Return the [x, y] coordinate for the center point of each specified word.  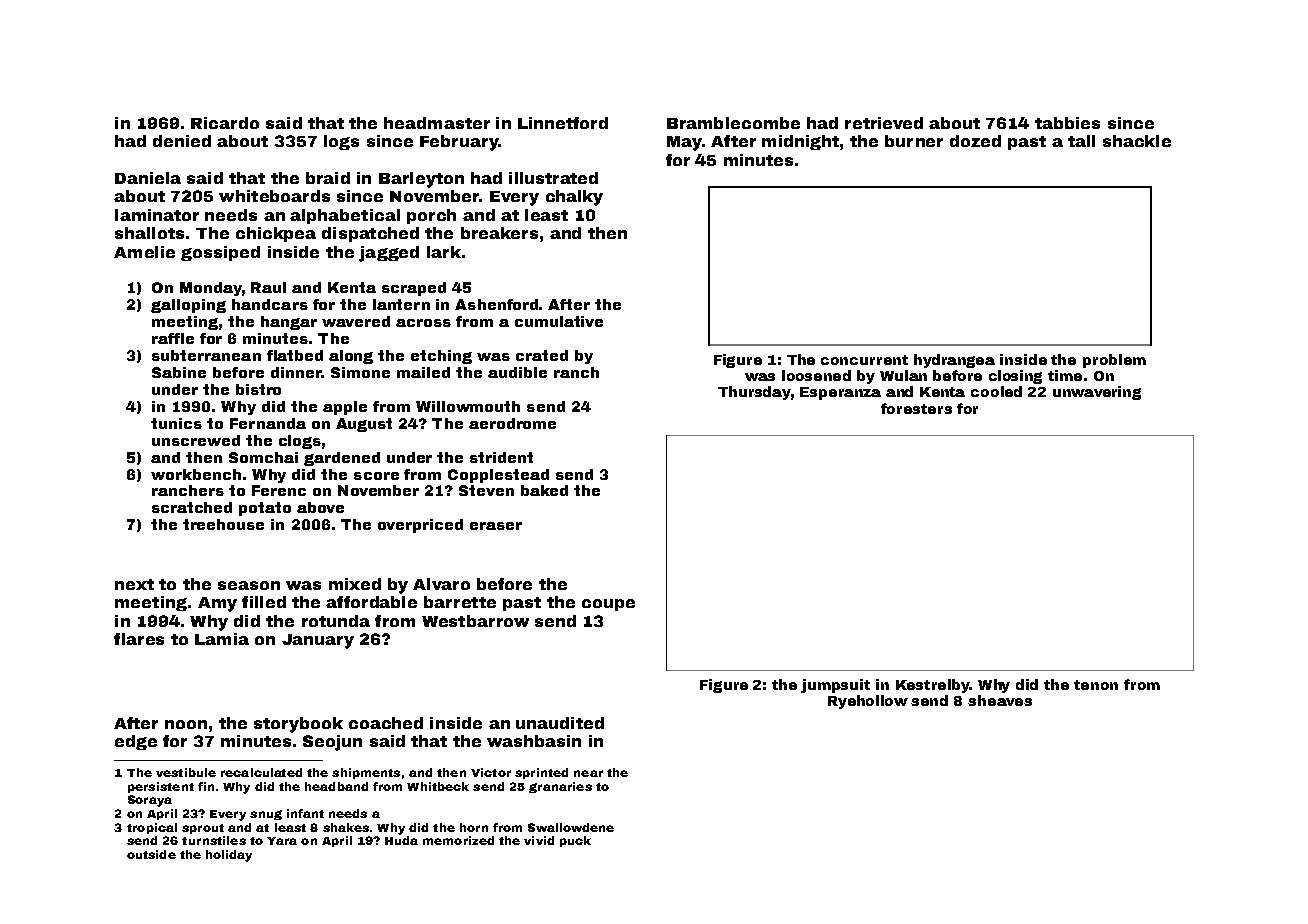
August [364, 425]
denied [182, 141]
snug [266, 815]
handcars [270, 304]
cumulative [559, 321]
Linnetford [563, 123]
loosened [816, 375]
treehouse [223, 524]
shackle [1137, 141]
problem [1114, 361]
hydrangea [954, 361]
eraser [496, 526]
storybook [298, 725]
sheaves [1000, 700]
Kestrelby [933, 686]
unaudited [560, 723]
